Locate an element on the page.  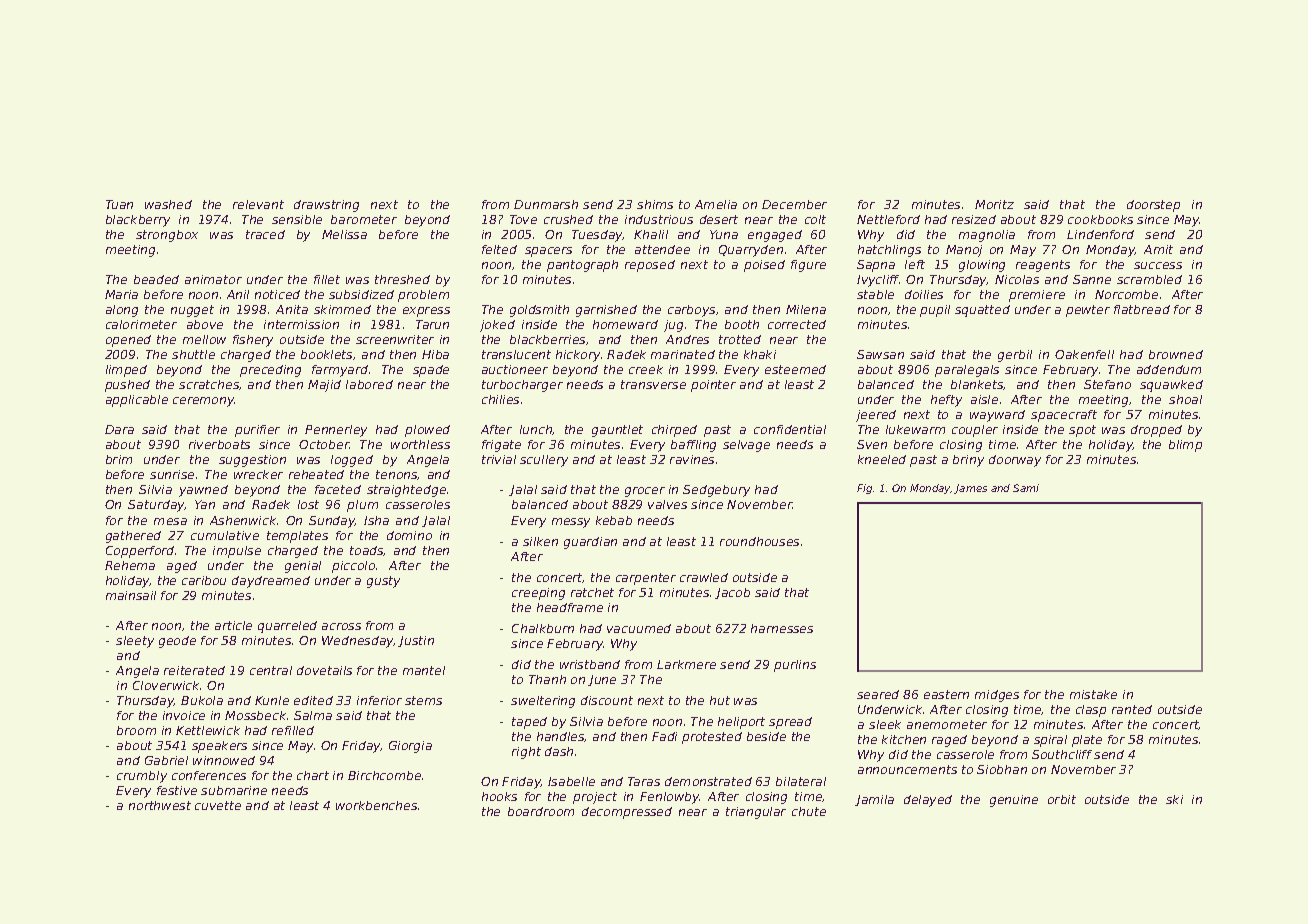
Moritz is located at coordinates (994, 204).
